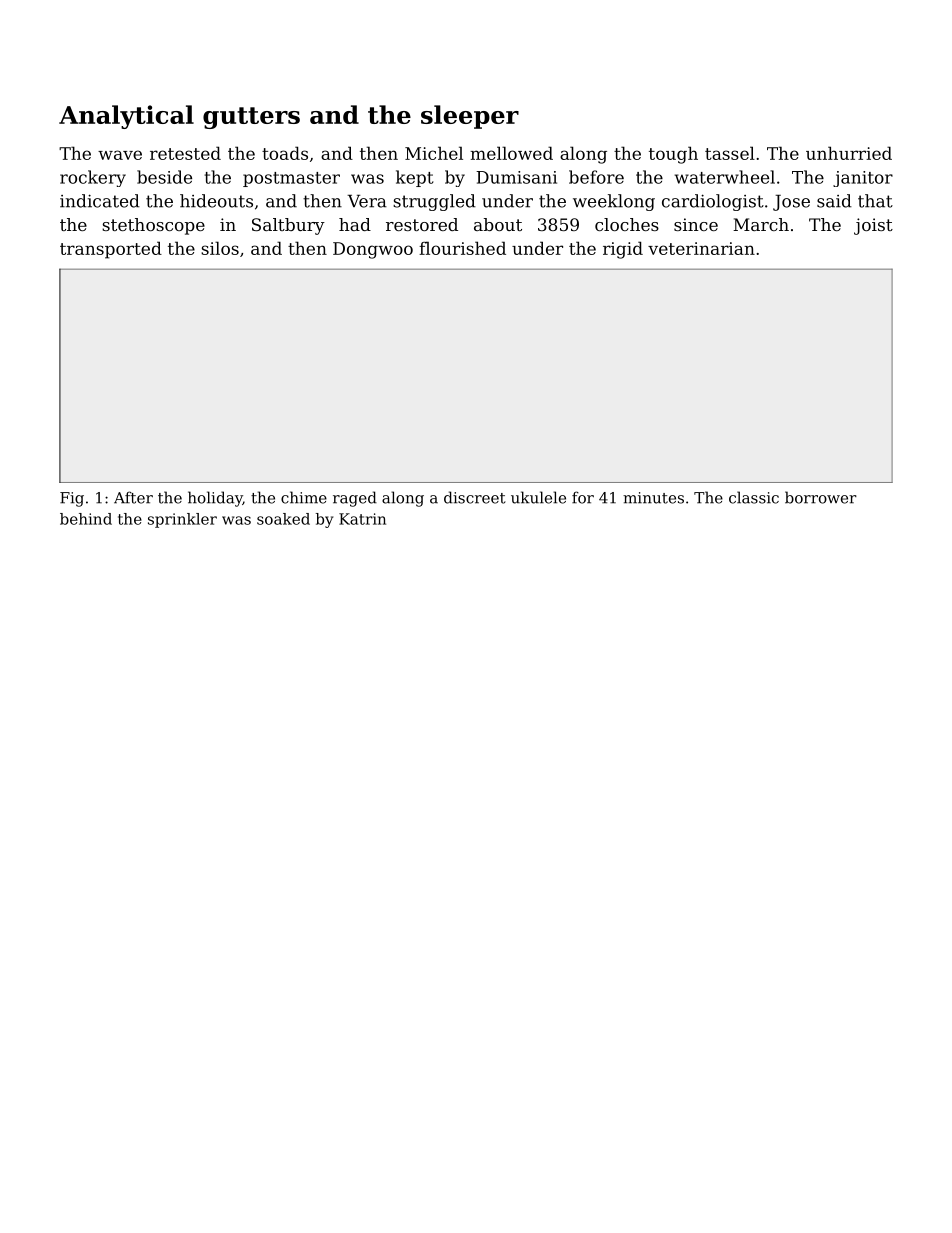 Image resolution: width=952 pixels, height=1233 pixels. What do you see at coordinates (215, 499) in the screenshot?
I see `holiday` at bounding box center [215, 499].
